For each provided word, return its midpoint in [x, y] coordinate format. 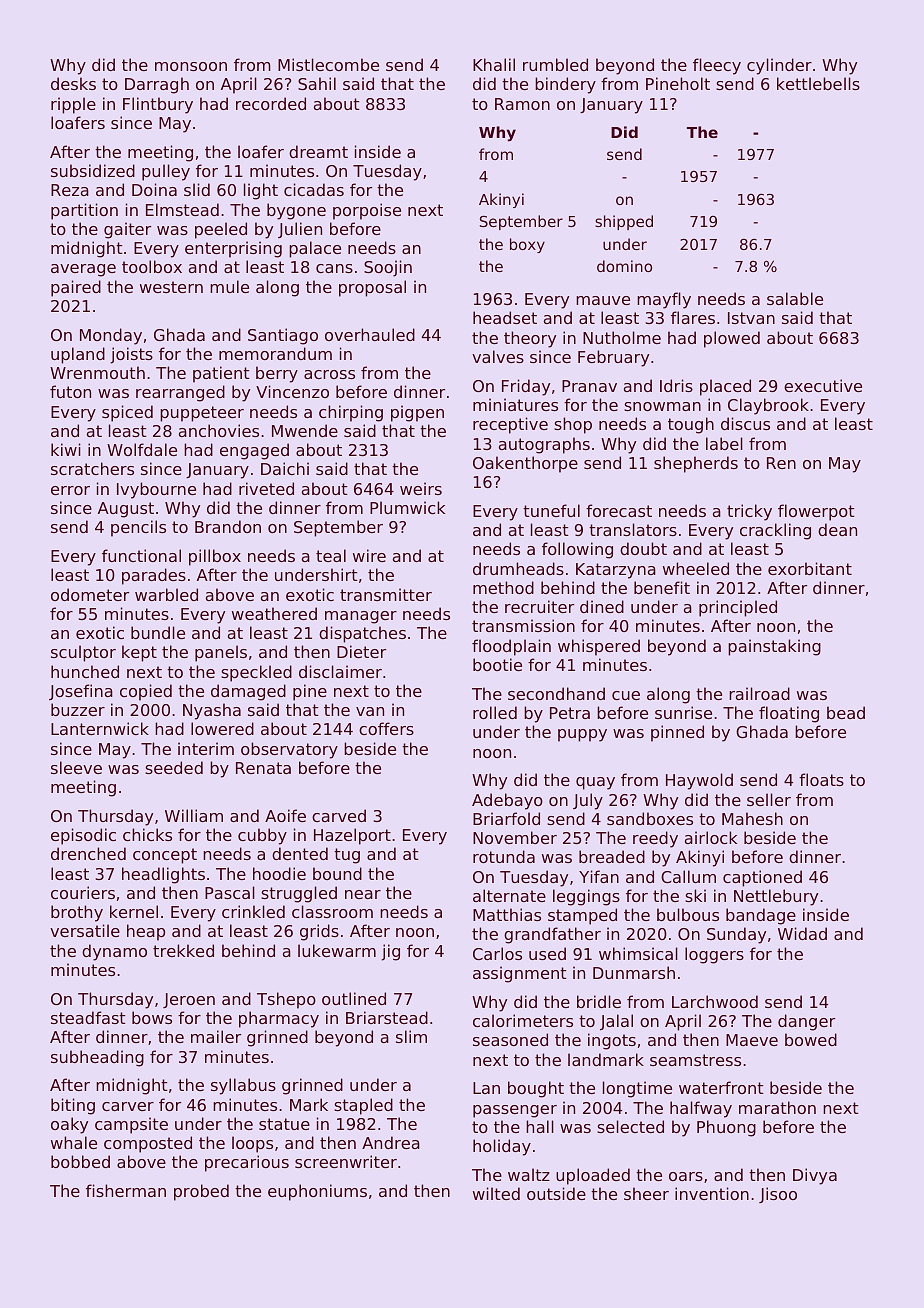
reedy [655, 839]
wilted [496, 1193]
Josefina [81, 692]
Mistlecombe [328, 64]
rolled [495, 712]
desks [73, 83]
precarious [247, 1163]
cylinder [779, 66]
